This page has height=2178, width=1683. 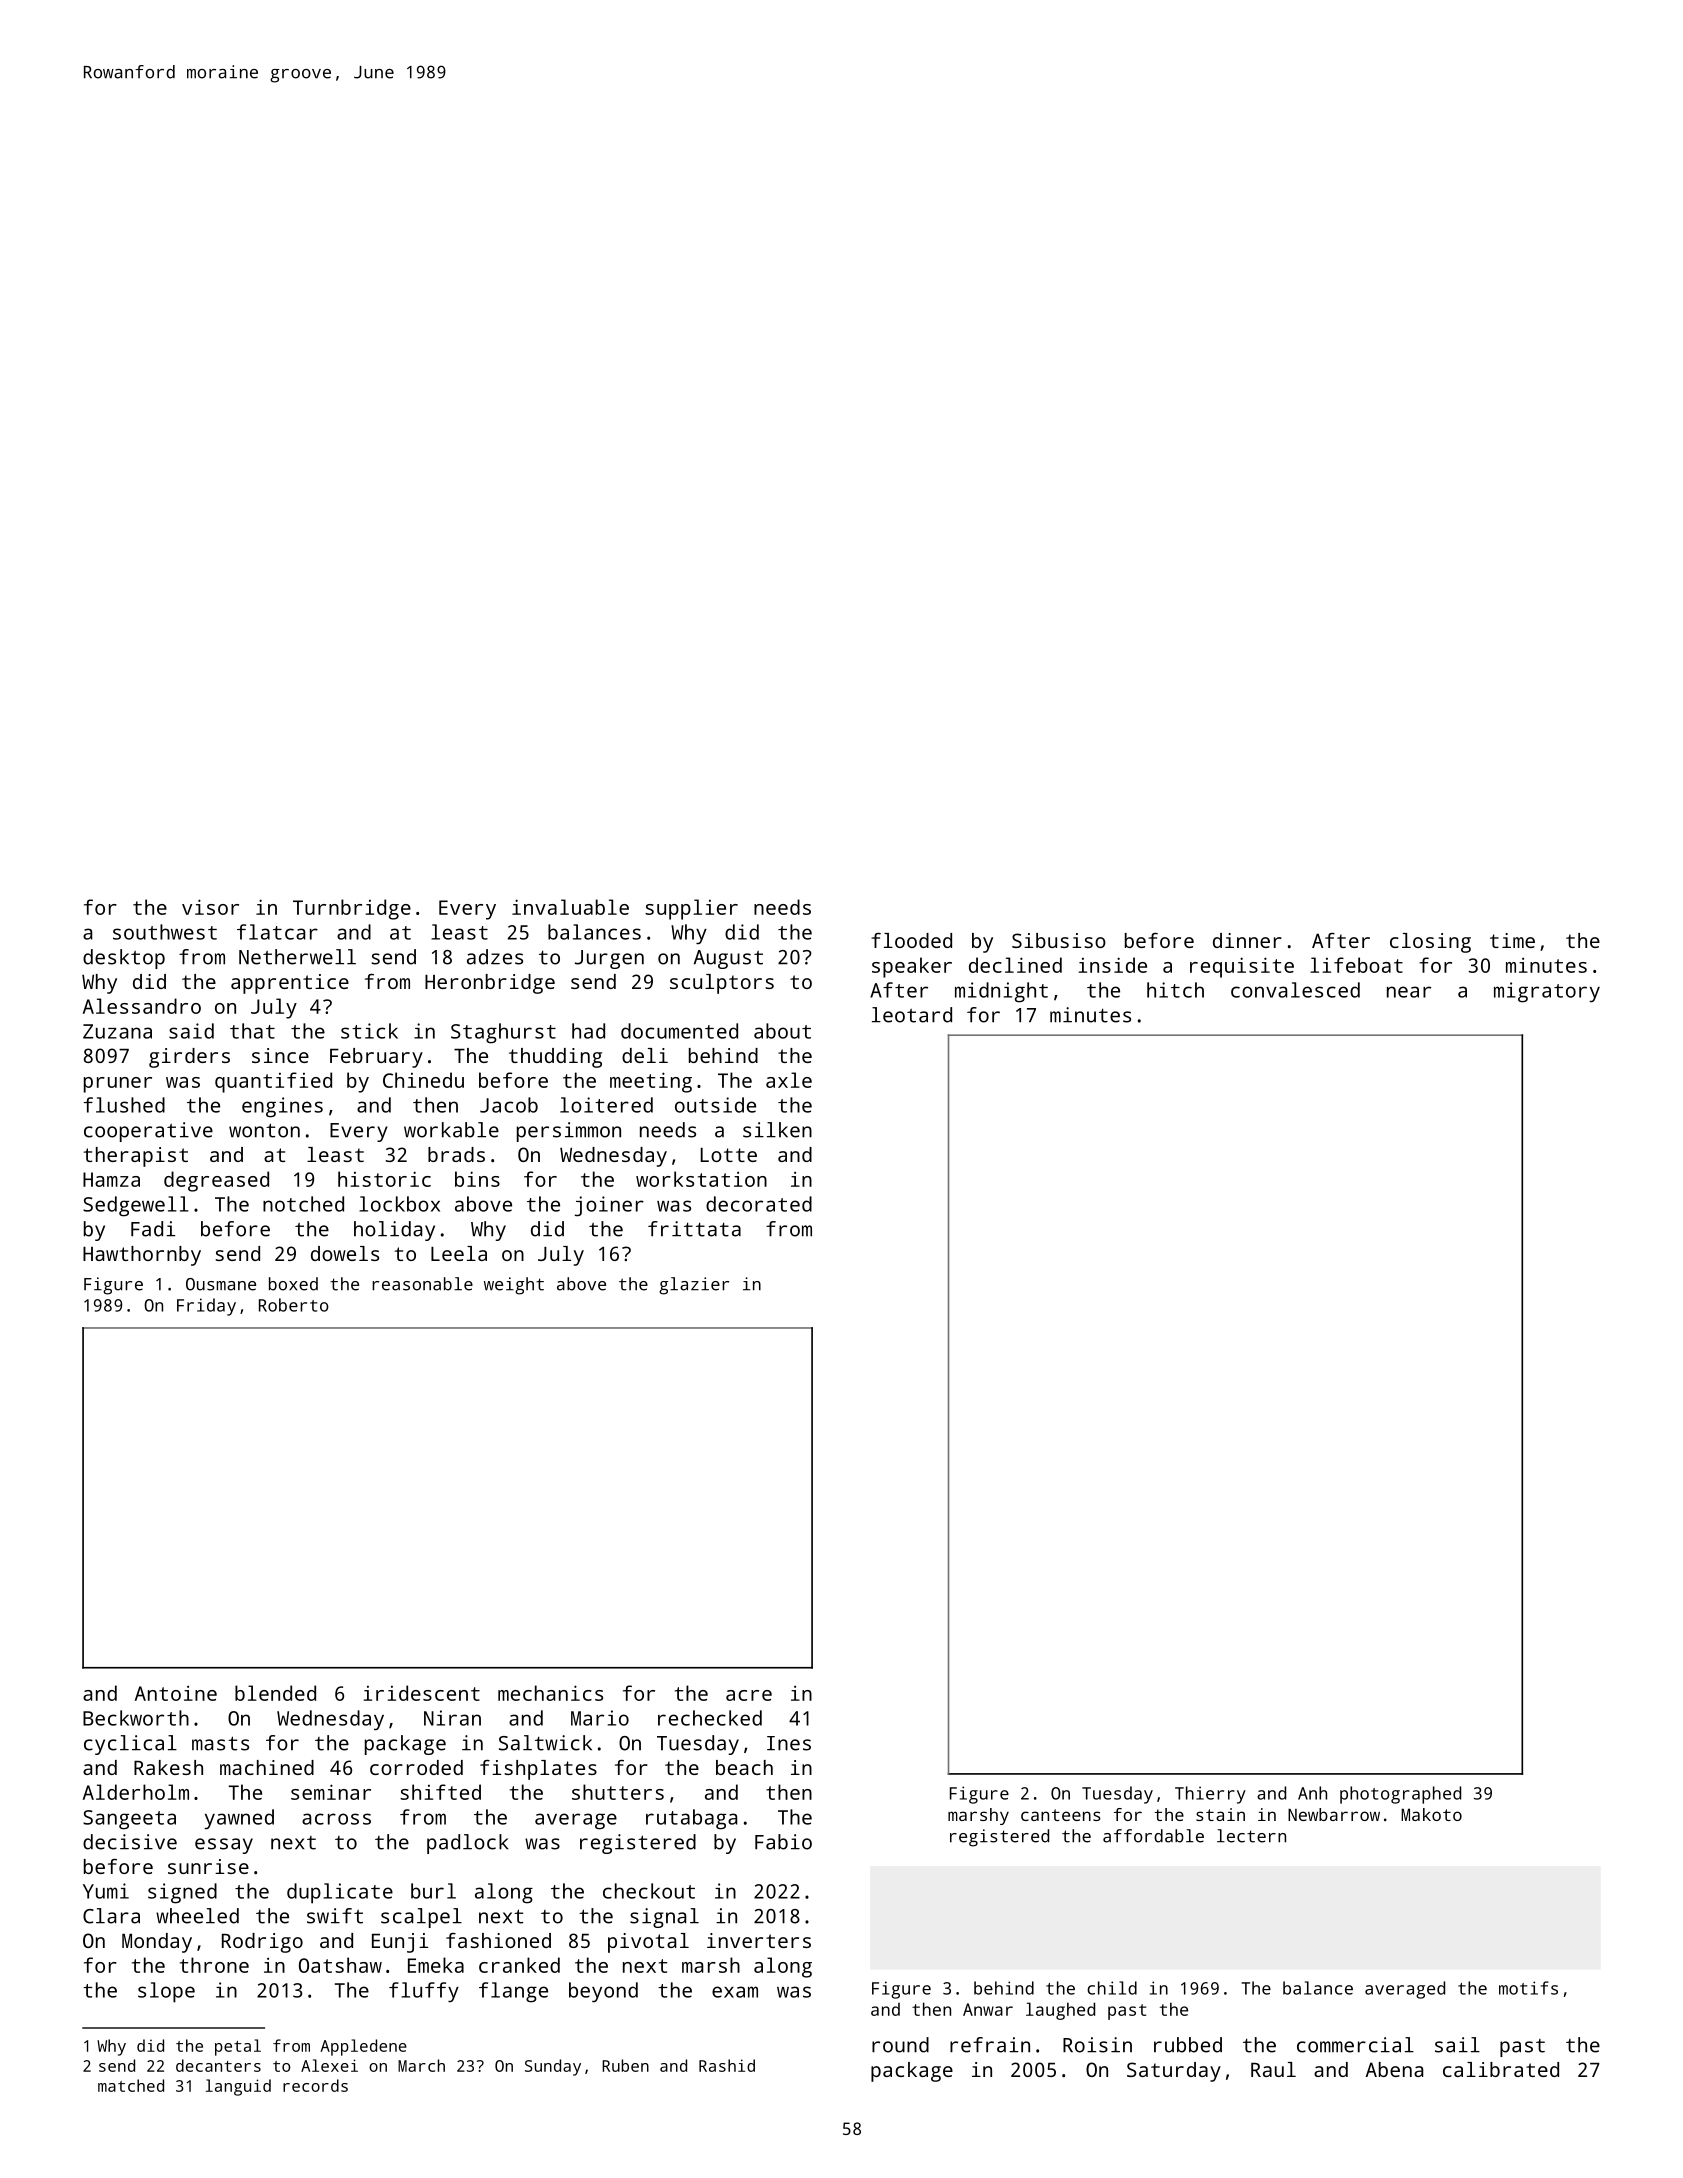 What do you see at coordinates (165, 932) in the page?
I see `southwest` at bounding box center [165, 932].
